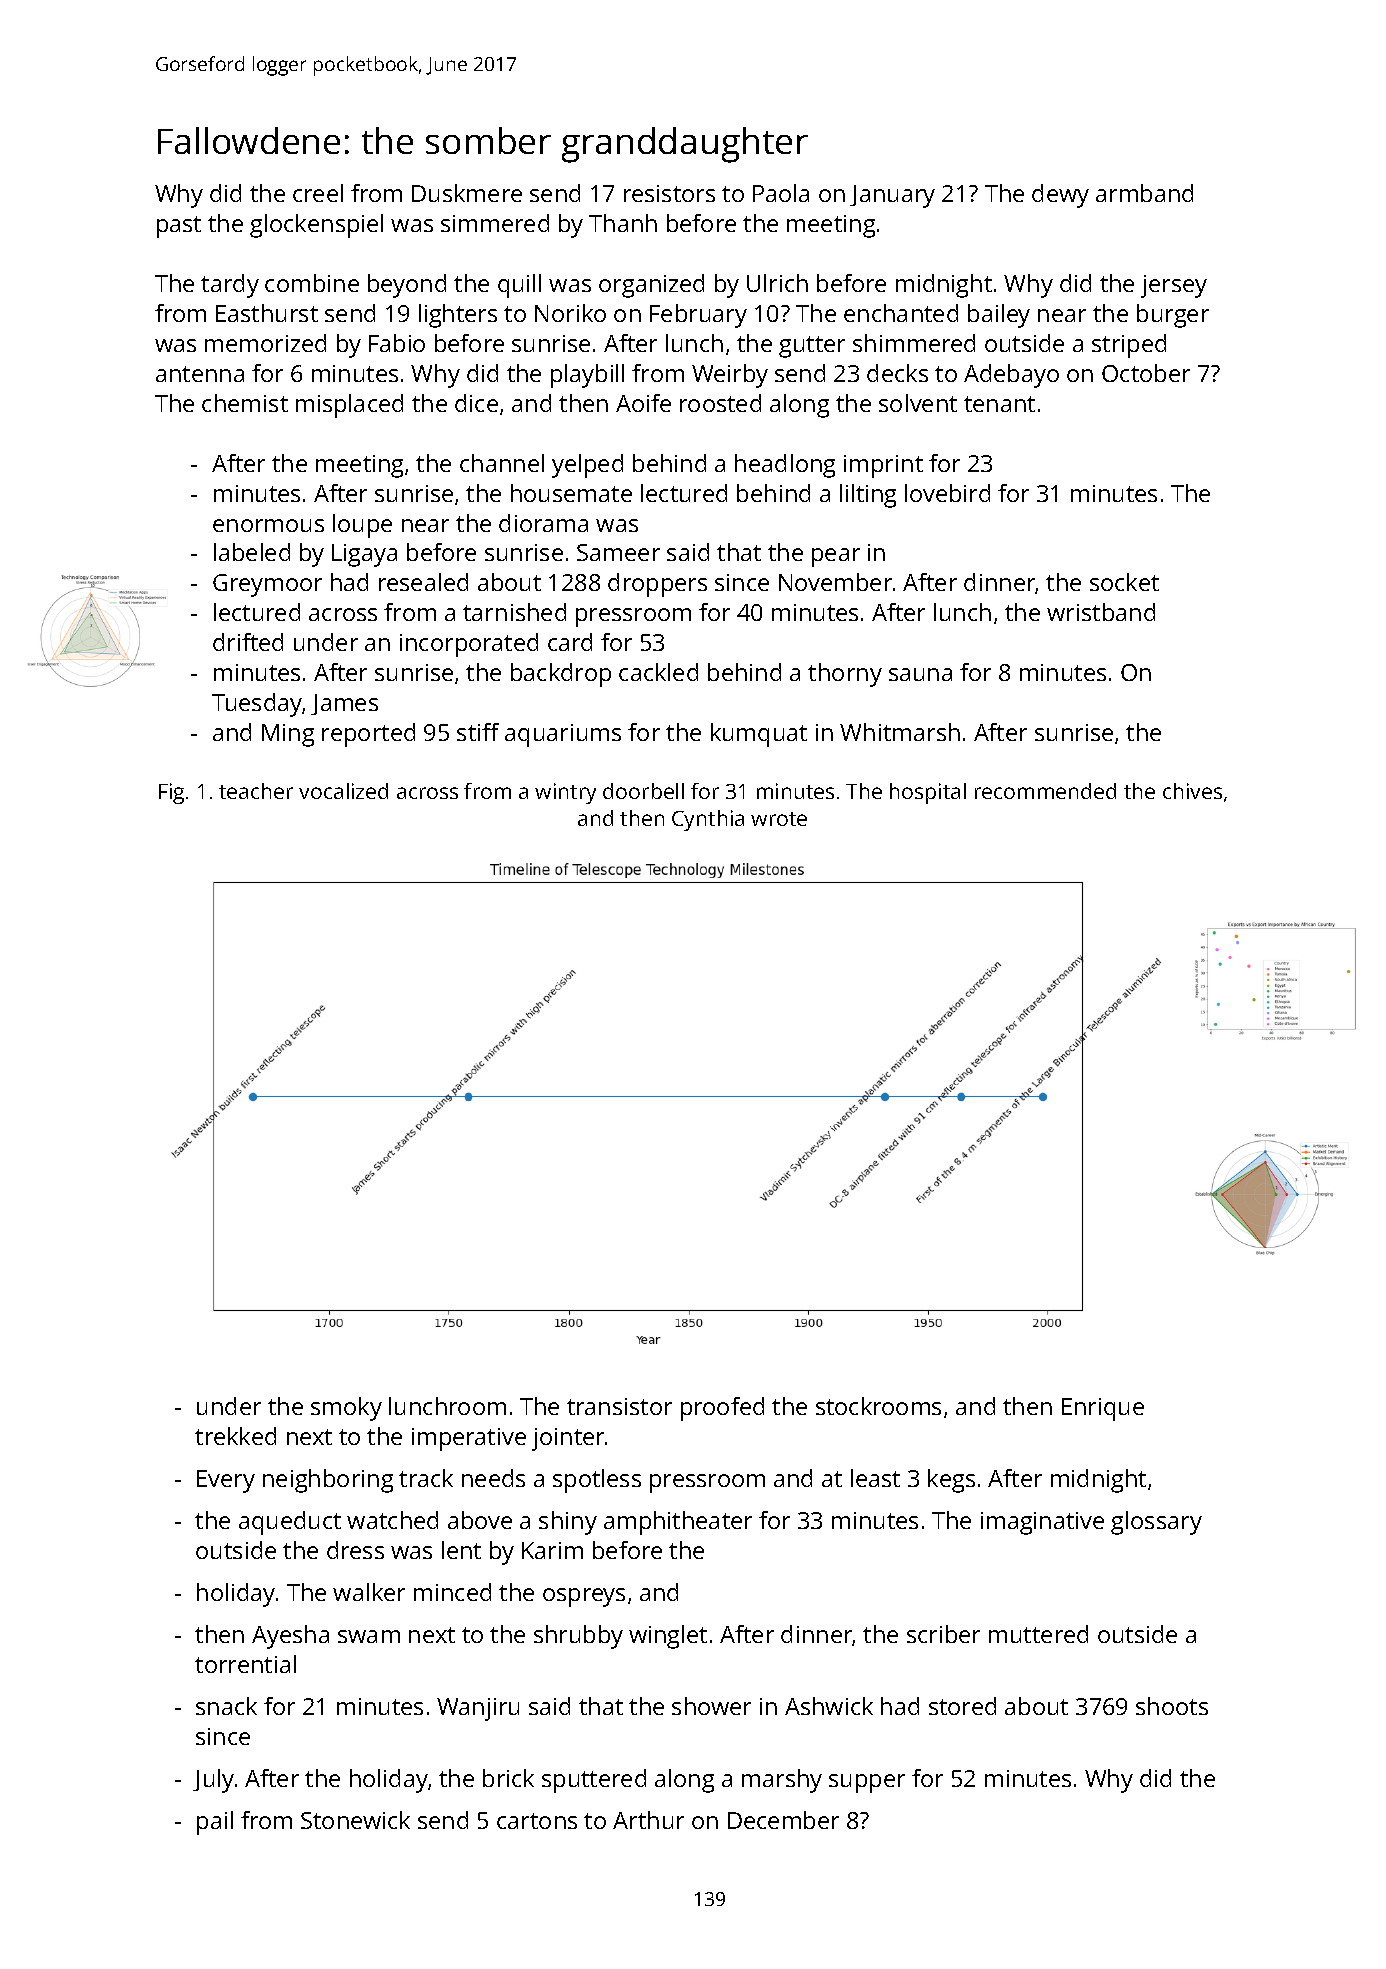  Describe the element at coordinates (346, 1409) in the page. I see `smoky` at that location.
